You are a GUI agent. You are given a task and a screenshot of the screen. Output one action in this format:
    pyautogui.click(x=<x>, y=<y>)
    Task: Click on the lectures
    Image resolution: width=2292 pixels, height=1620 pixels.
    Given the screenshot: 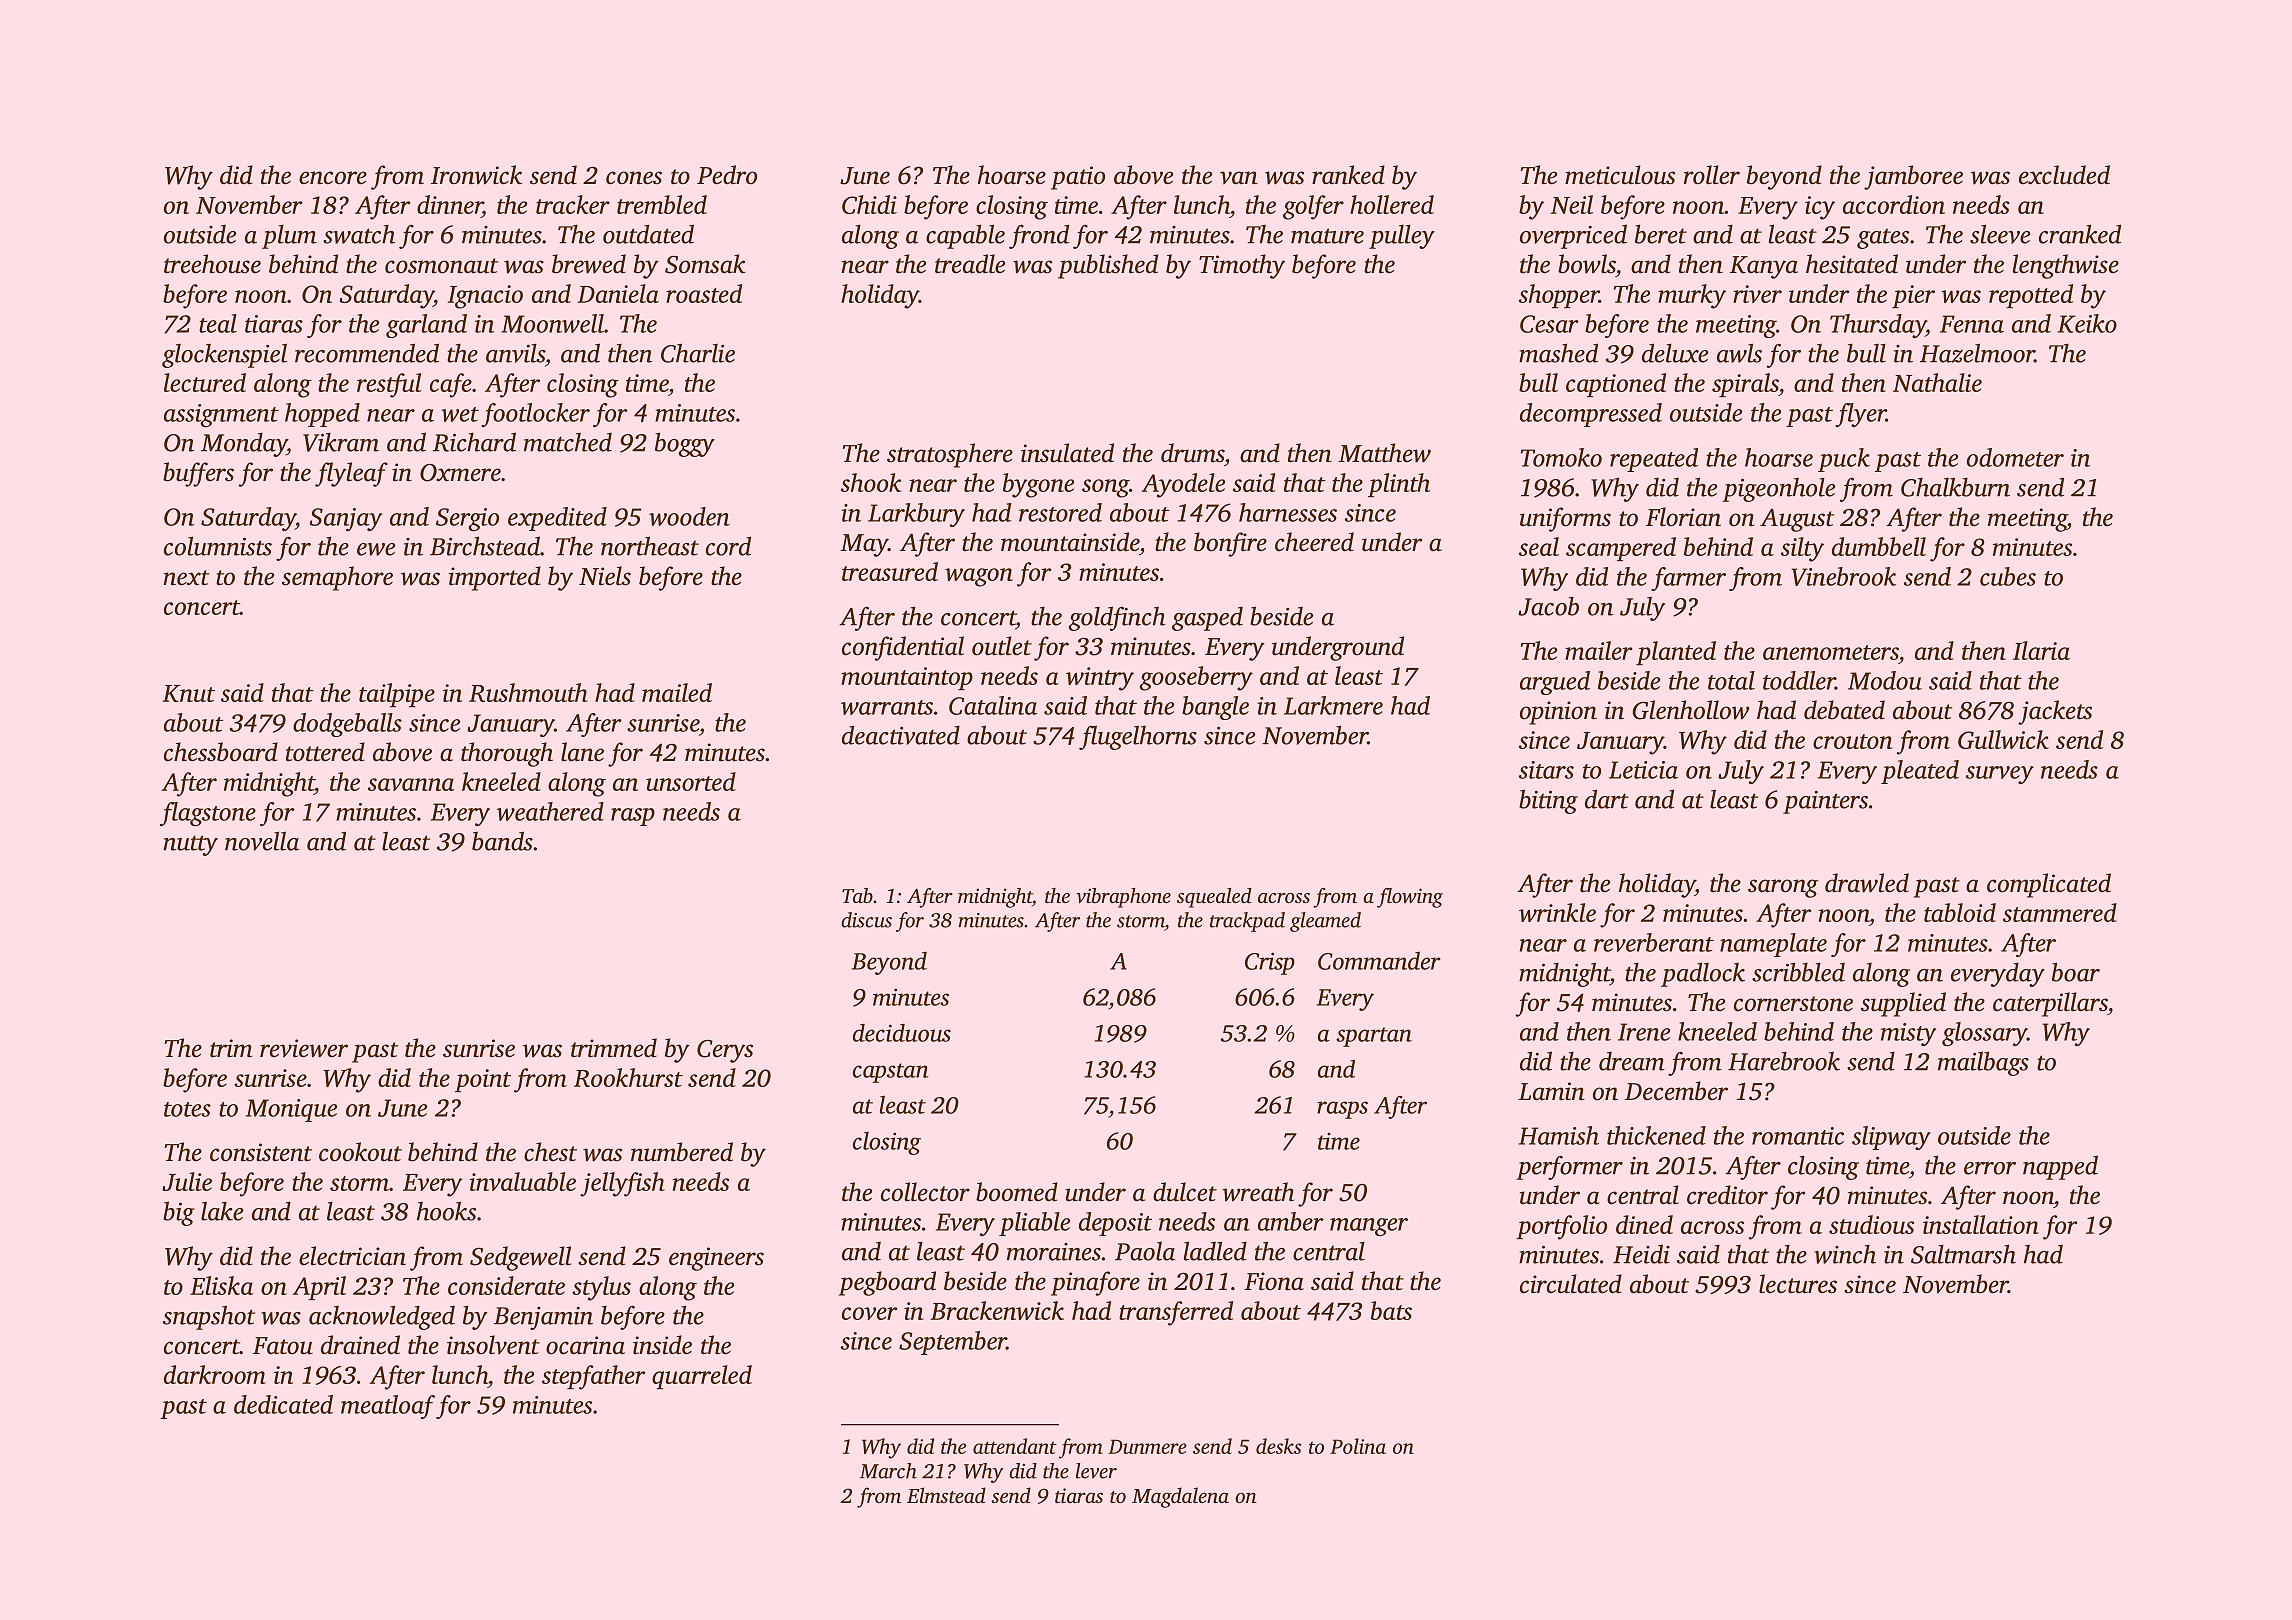 What is the action you would take?
    pyautogui.click(x=1798, y=1284)
